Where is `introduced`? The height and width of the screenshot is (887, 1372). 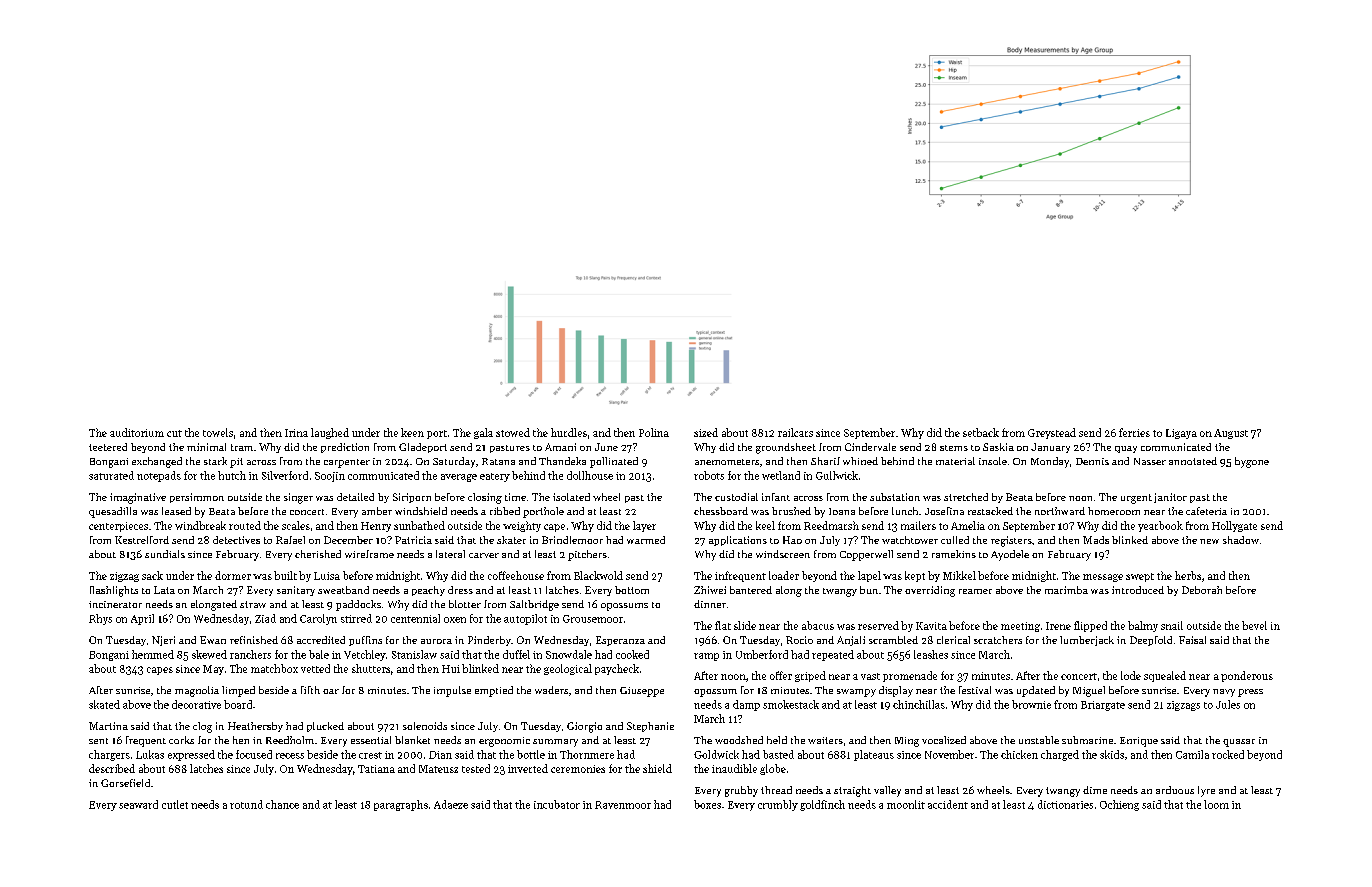 introduced is located at coordinates (1138, 590).
